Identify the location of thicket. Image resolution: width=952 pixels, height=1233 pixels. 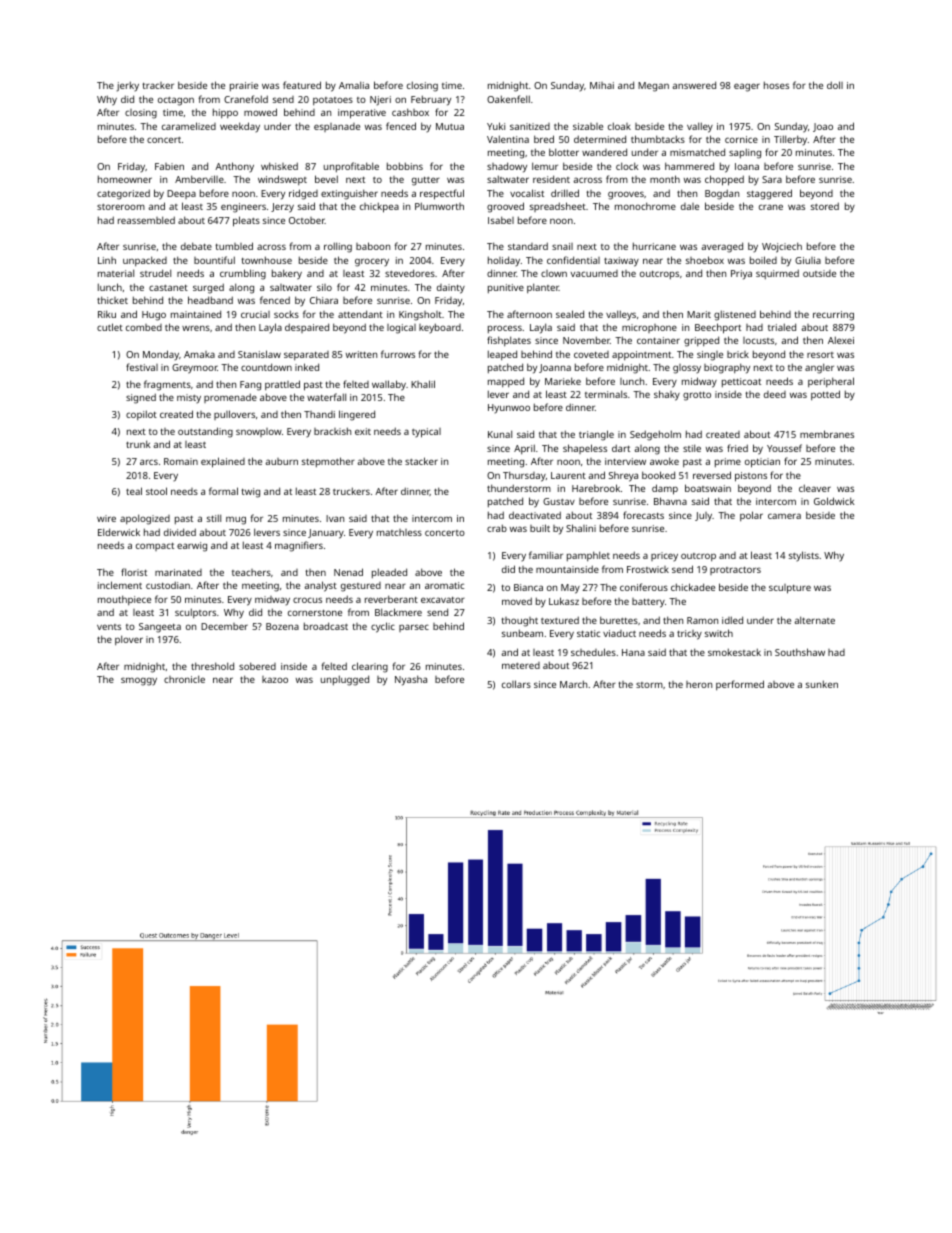
(112, 300).
